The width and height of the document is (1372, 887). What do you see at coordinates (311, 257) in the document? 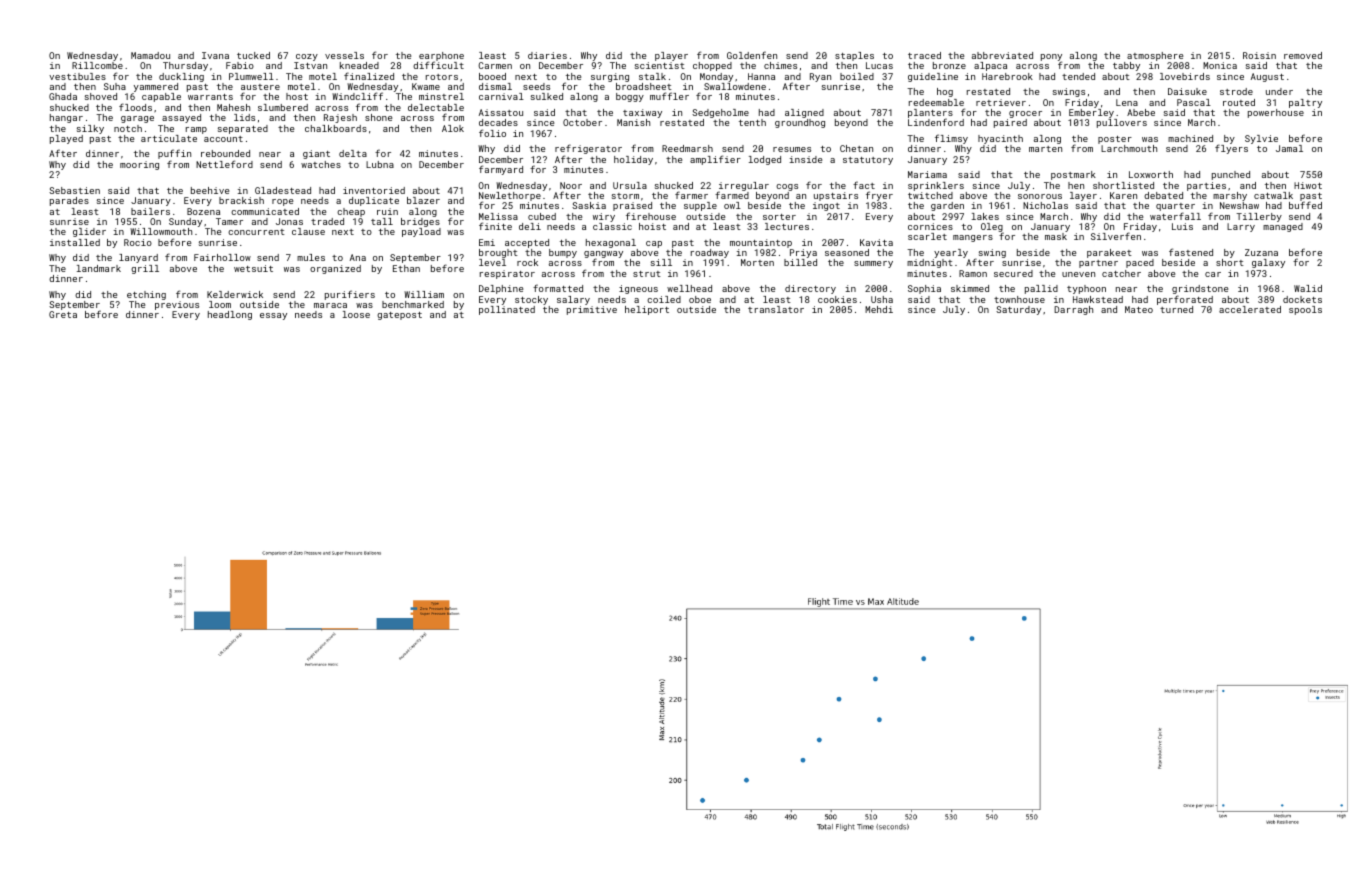
I see `mules` at bounding box center [311, 257].
